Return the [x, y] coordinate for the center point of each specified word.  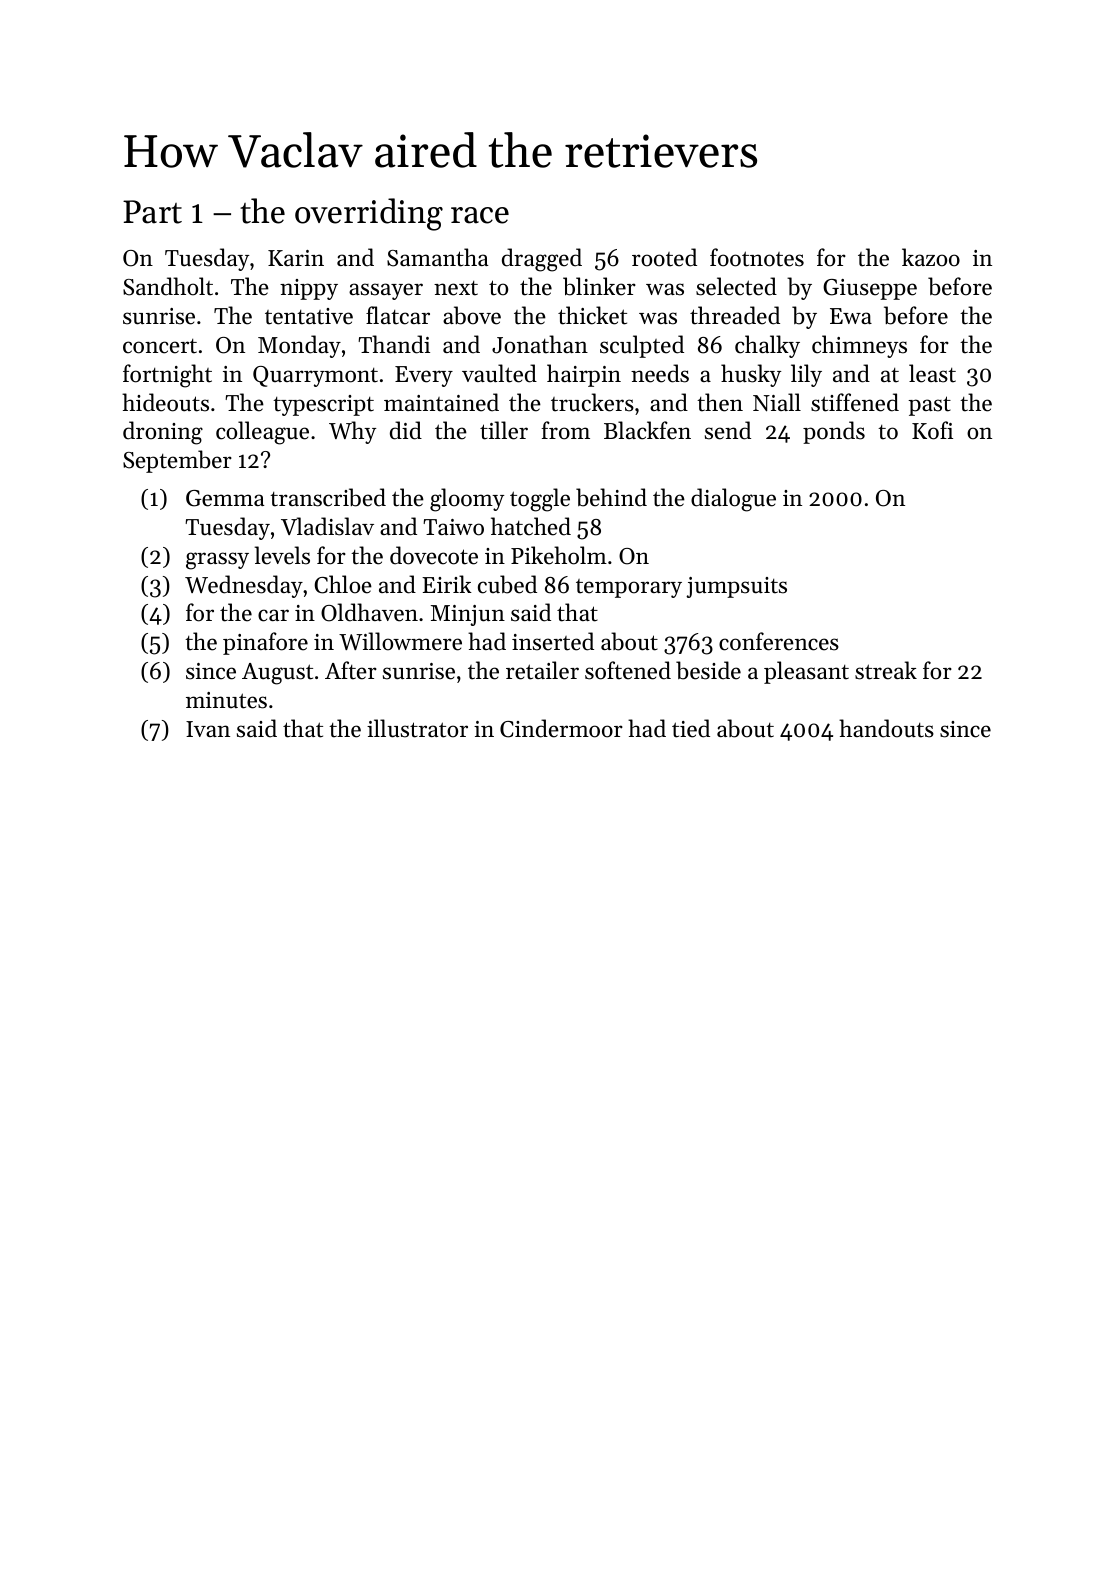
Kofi [932, 430]
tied [691, 728]
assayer [386, 291]
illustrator [417, 728]
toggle [540, 500]
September [177, 461]
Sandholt [168, 286]
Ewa [851, 316]
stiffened [855, 402]
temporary [629, 588]
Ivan [208, 729]
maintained [441, 402]
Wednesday [244, 586]
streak [886, 670]
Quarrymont [315, 376]
